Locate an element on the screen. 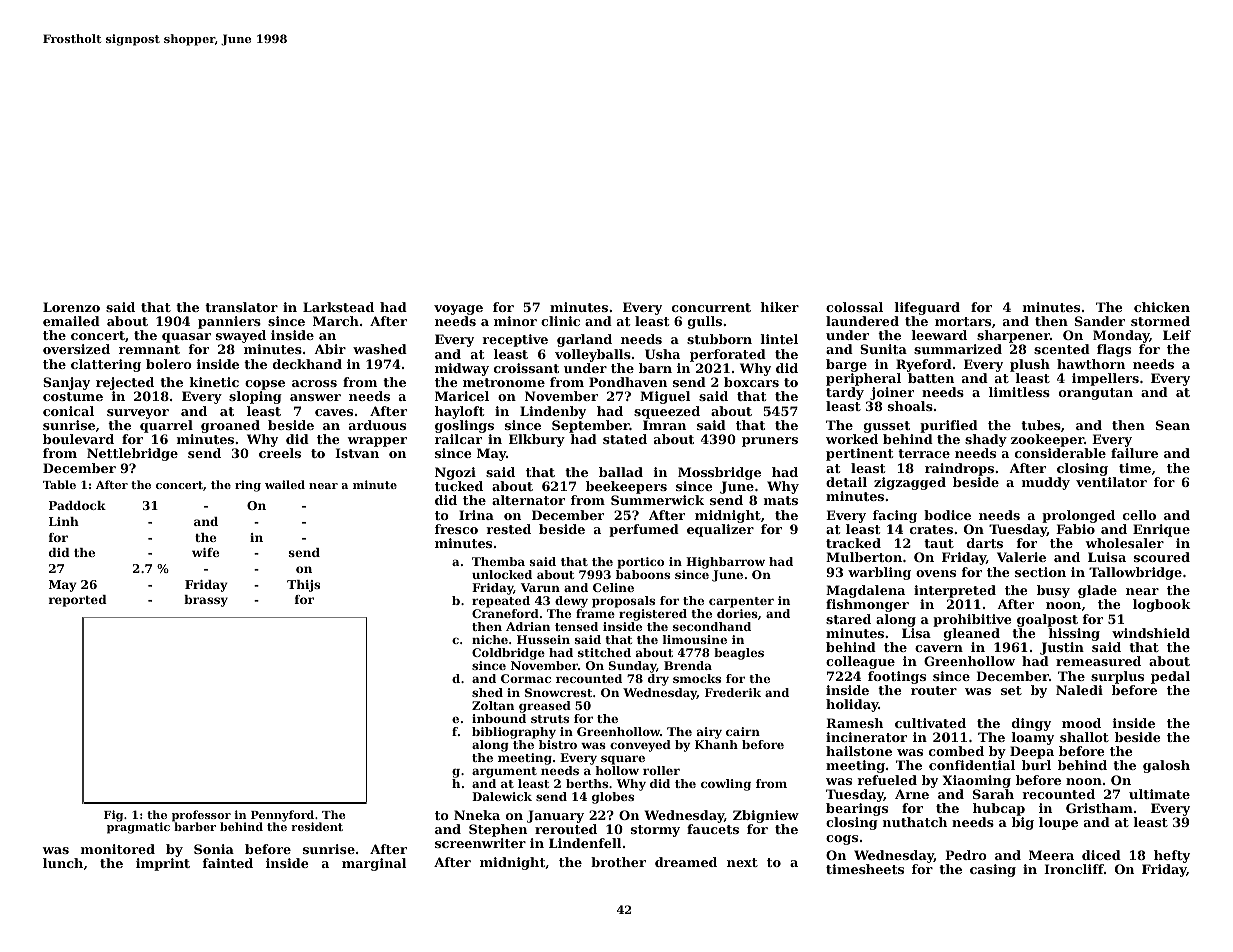  deckhand is located at coordinates (307, 364).
